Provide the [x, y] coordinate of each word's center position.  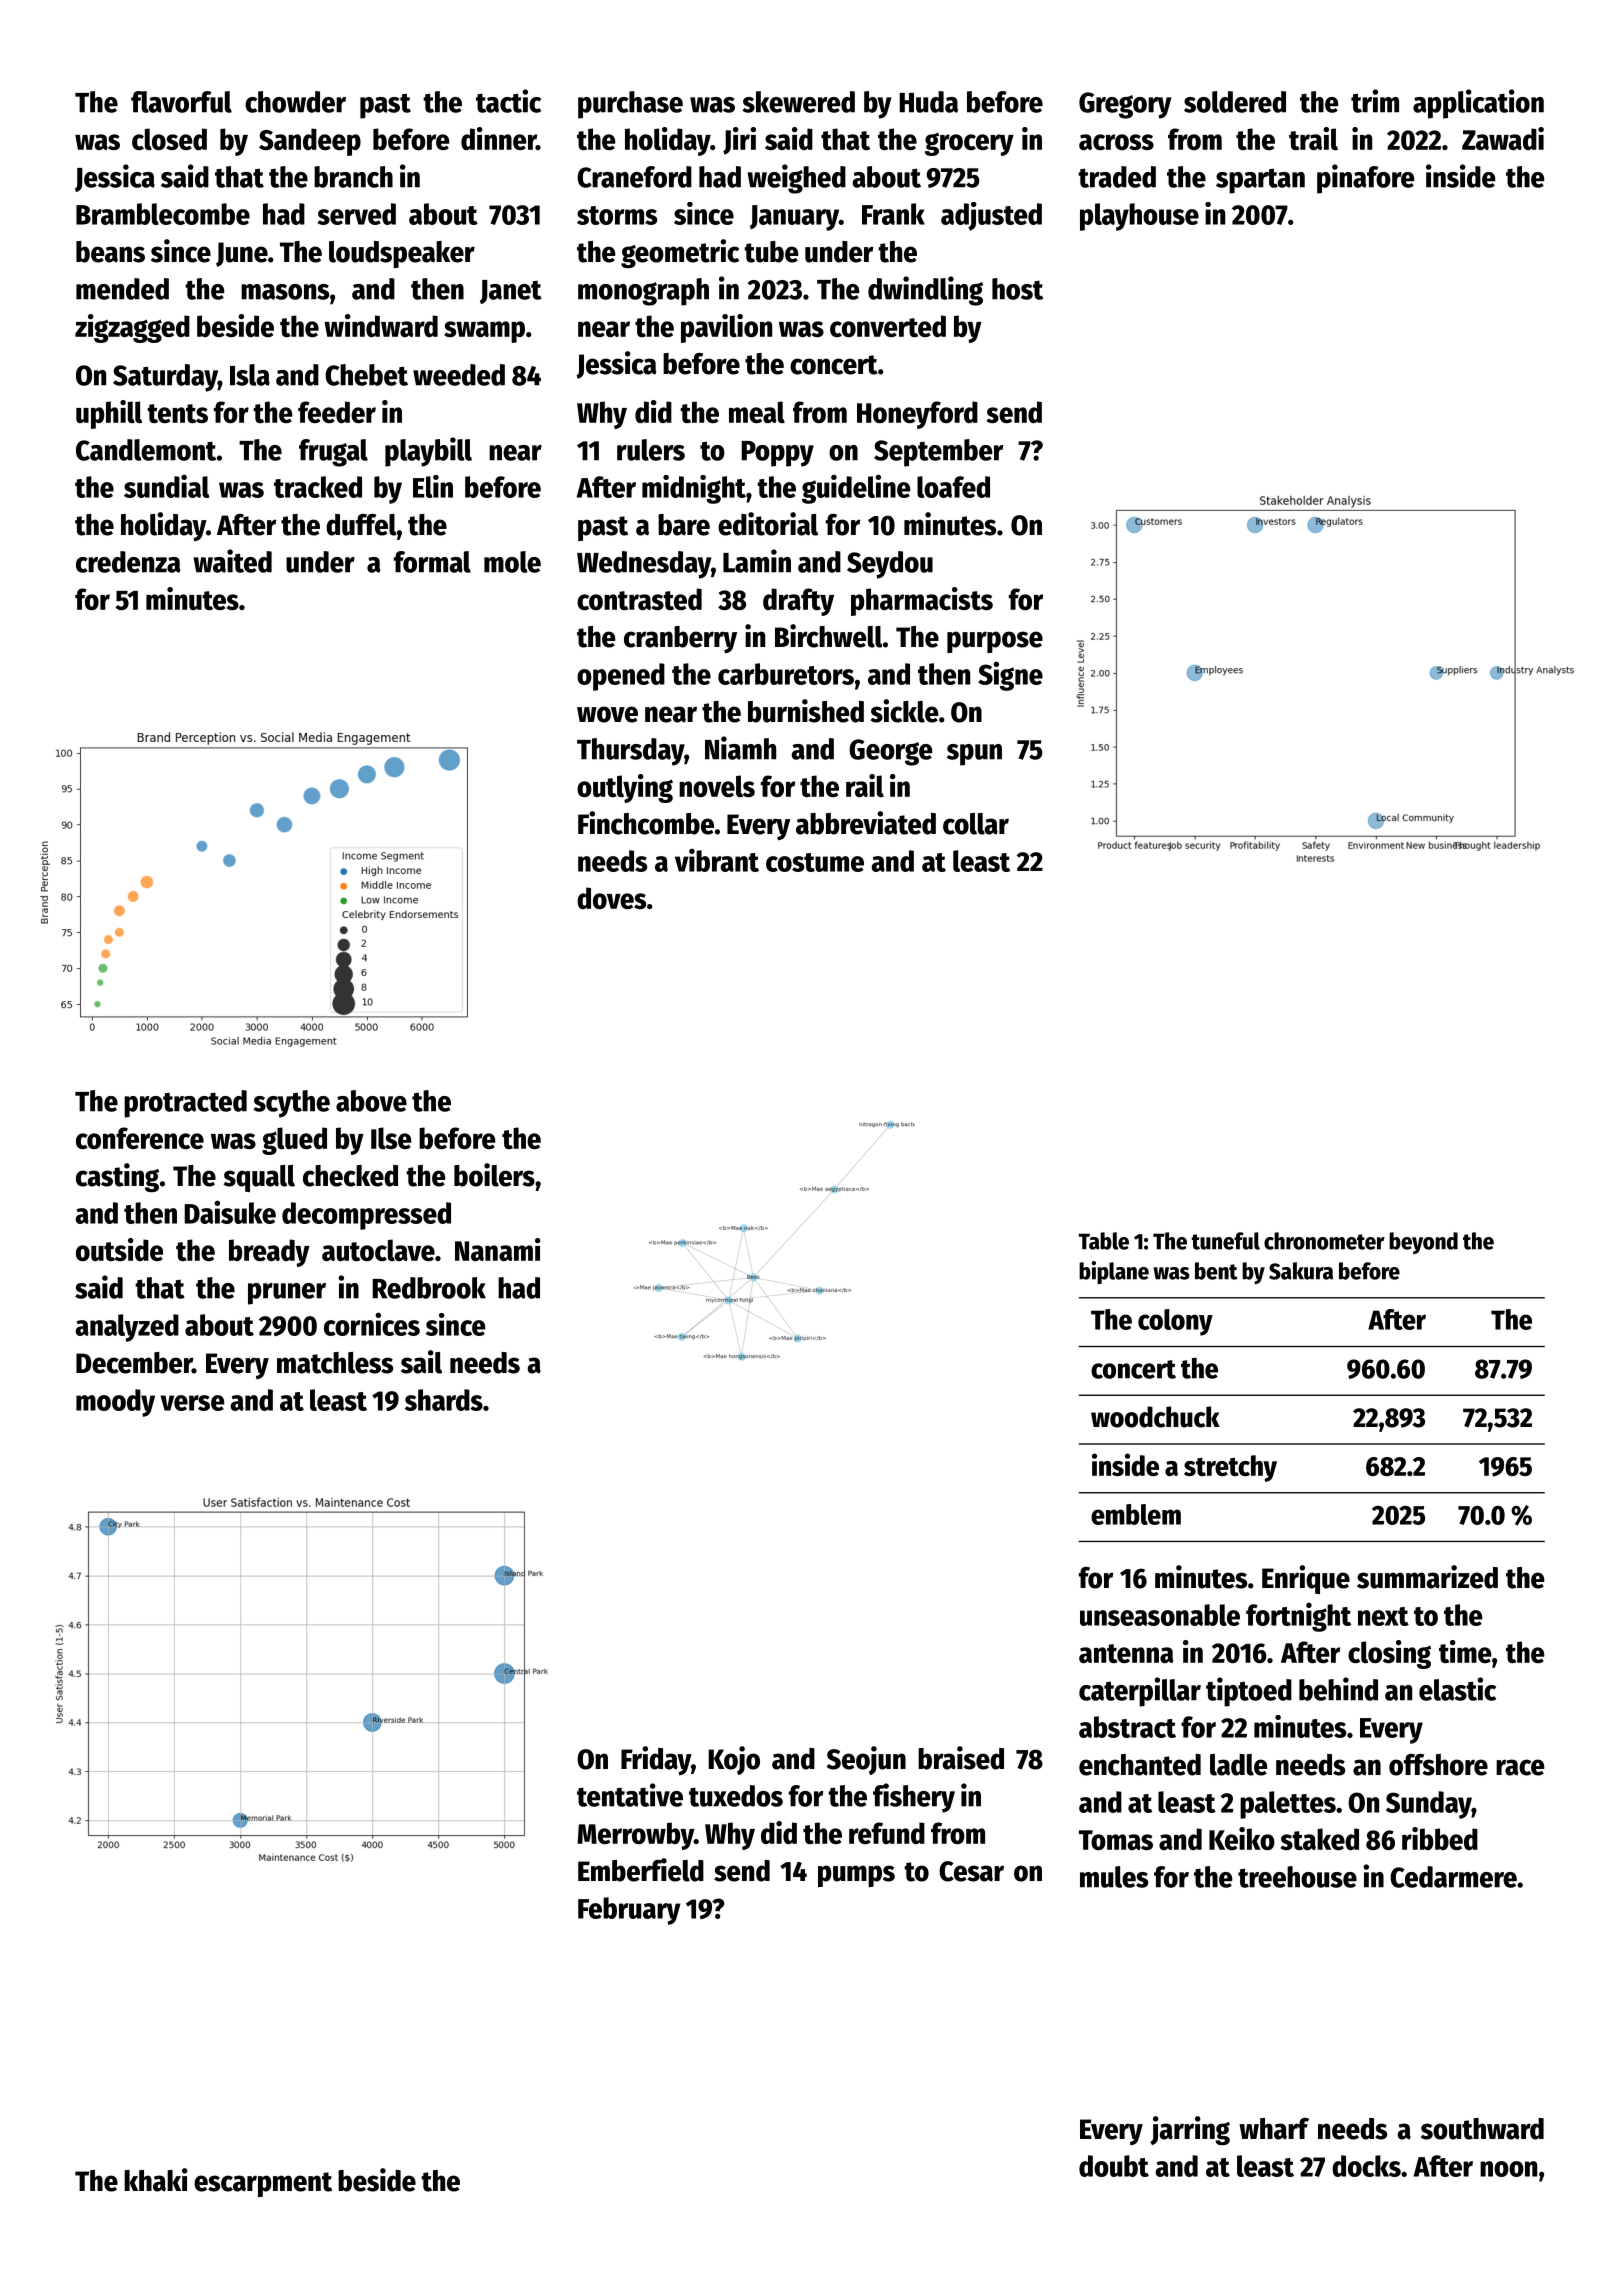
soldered [1235, 102]
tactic [508, 101]
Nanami [498, 1249]
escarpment [263, 2184]
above [371, 1101]
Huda [928, 102]
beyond [1423, 1243]
